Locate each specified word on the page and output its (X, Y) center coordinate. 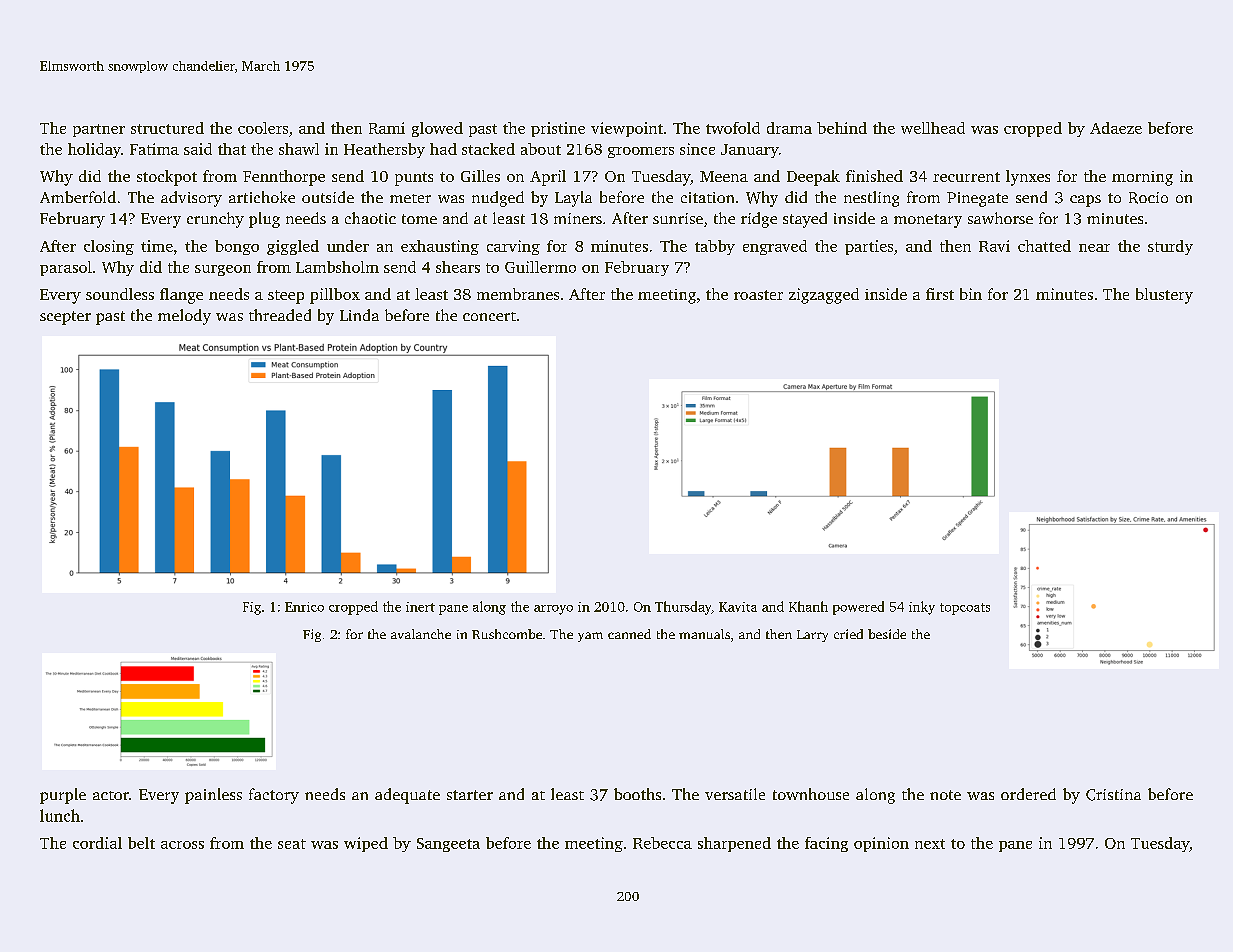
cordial (97, 843)
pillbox (335, 296)
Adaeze (1116, 128)
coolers (263, 128)
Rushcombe (507, 634)
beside (887, 634)
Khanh (808, 606)
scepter (65, 318)
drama (789, 128)
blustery (1164, 296)
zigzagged (824, 296)
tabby (715, 247)
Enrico (304, 607)
